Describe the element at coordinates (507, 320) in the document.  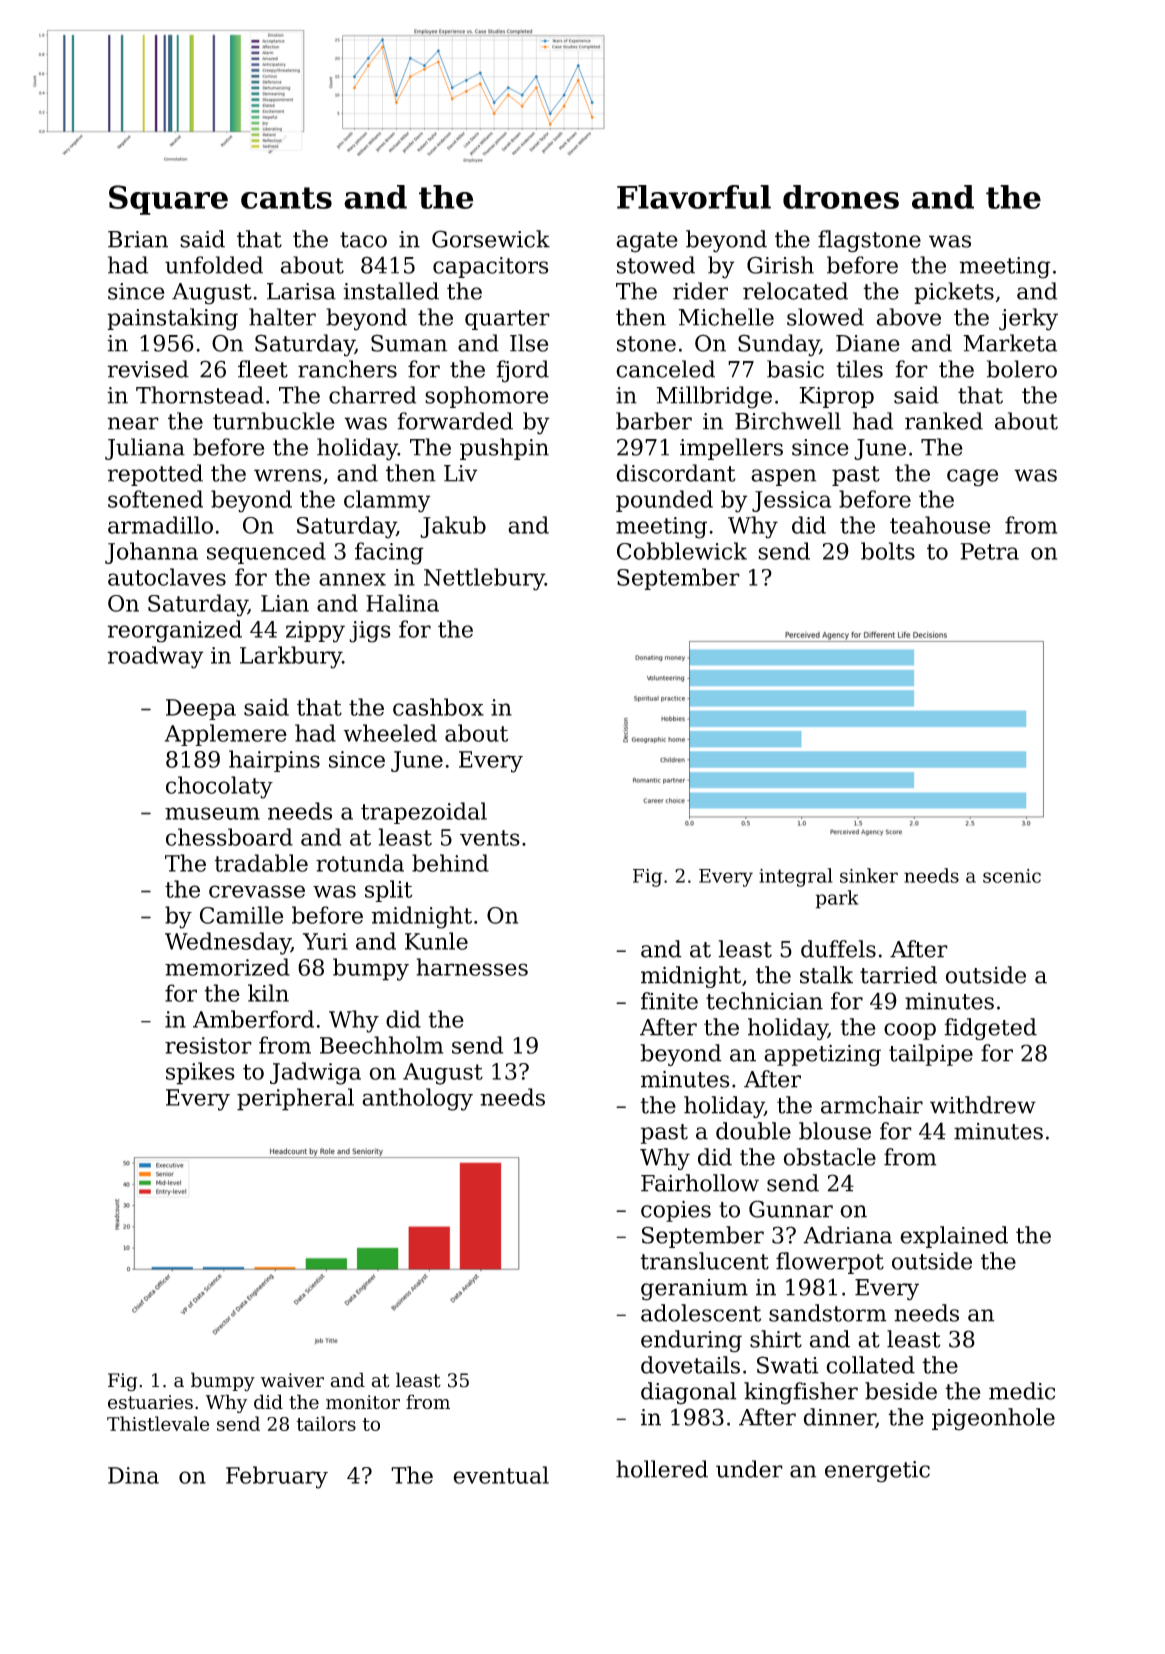
I see `quarter` at that location.
